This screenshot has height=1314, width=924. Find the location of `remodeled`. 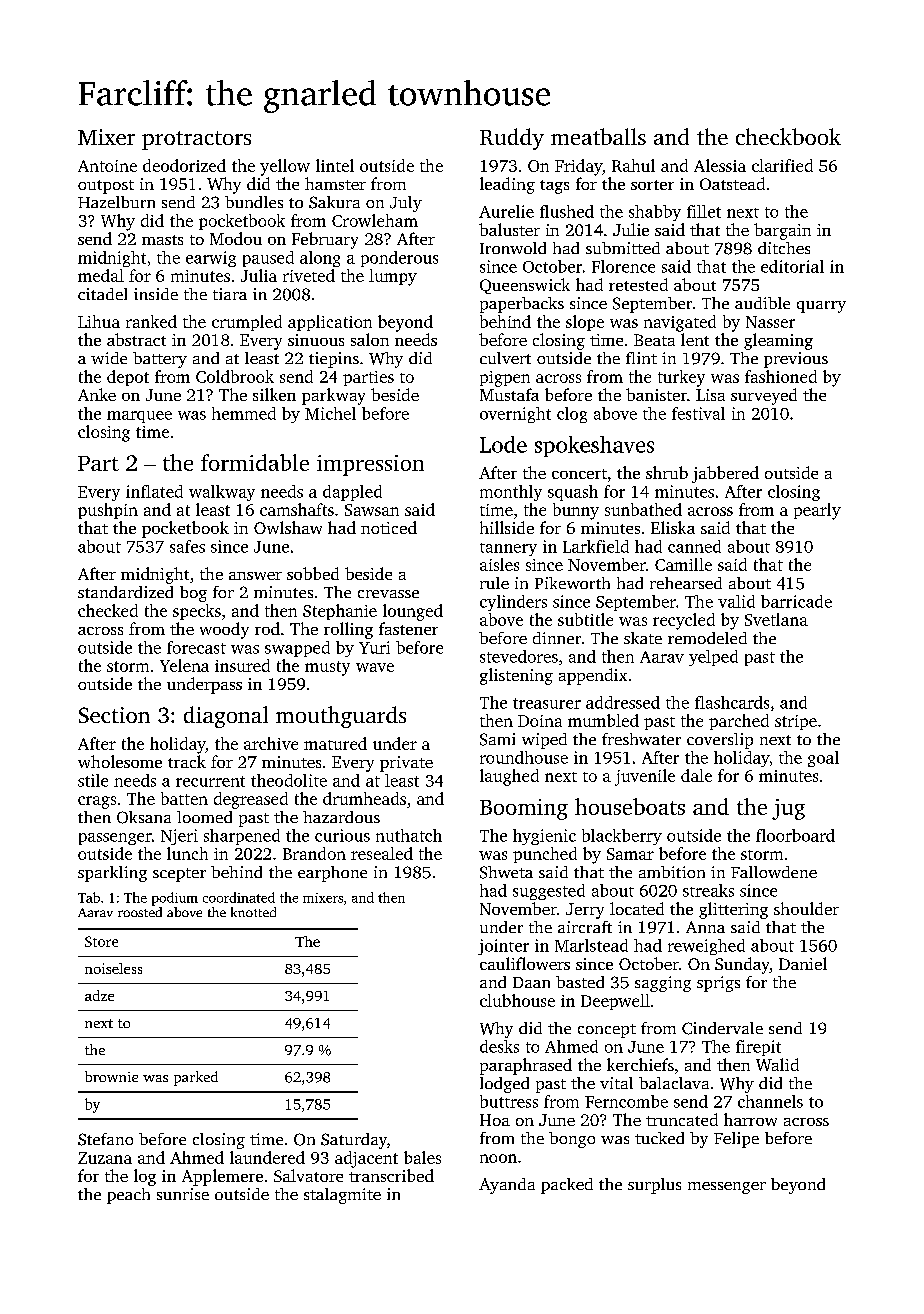

remodeled is located at coordinates (707, 638).
